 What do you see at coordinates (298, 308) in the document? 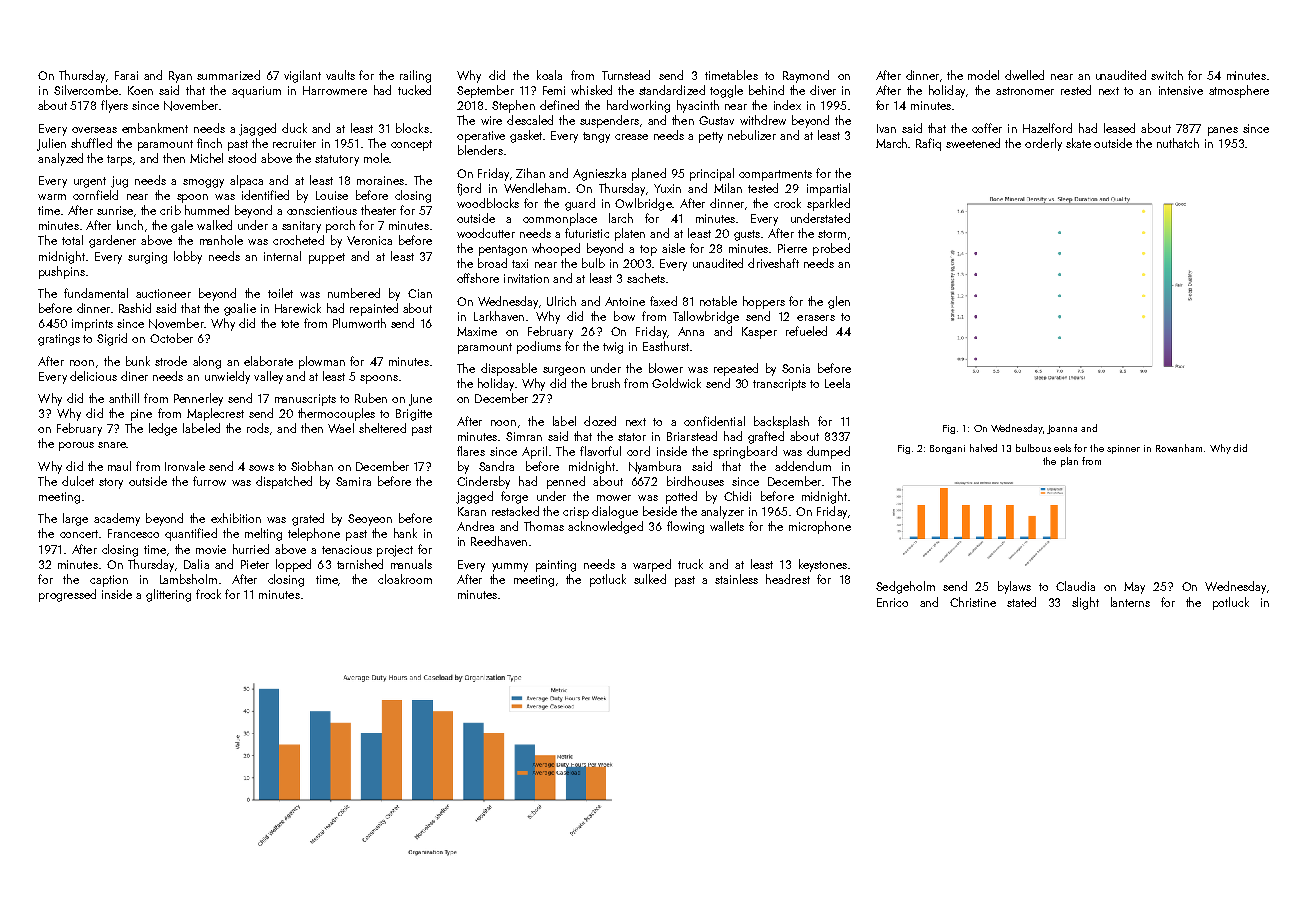
I see `Harewick` at bounding box center [298, 308].
